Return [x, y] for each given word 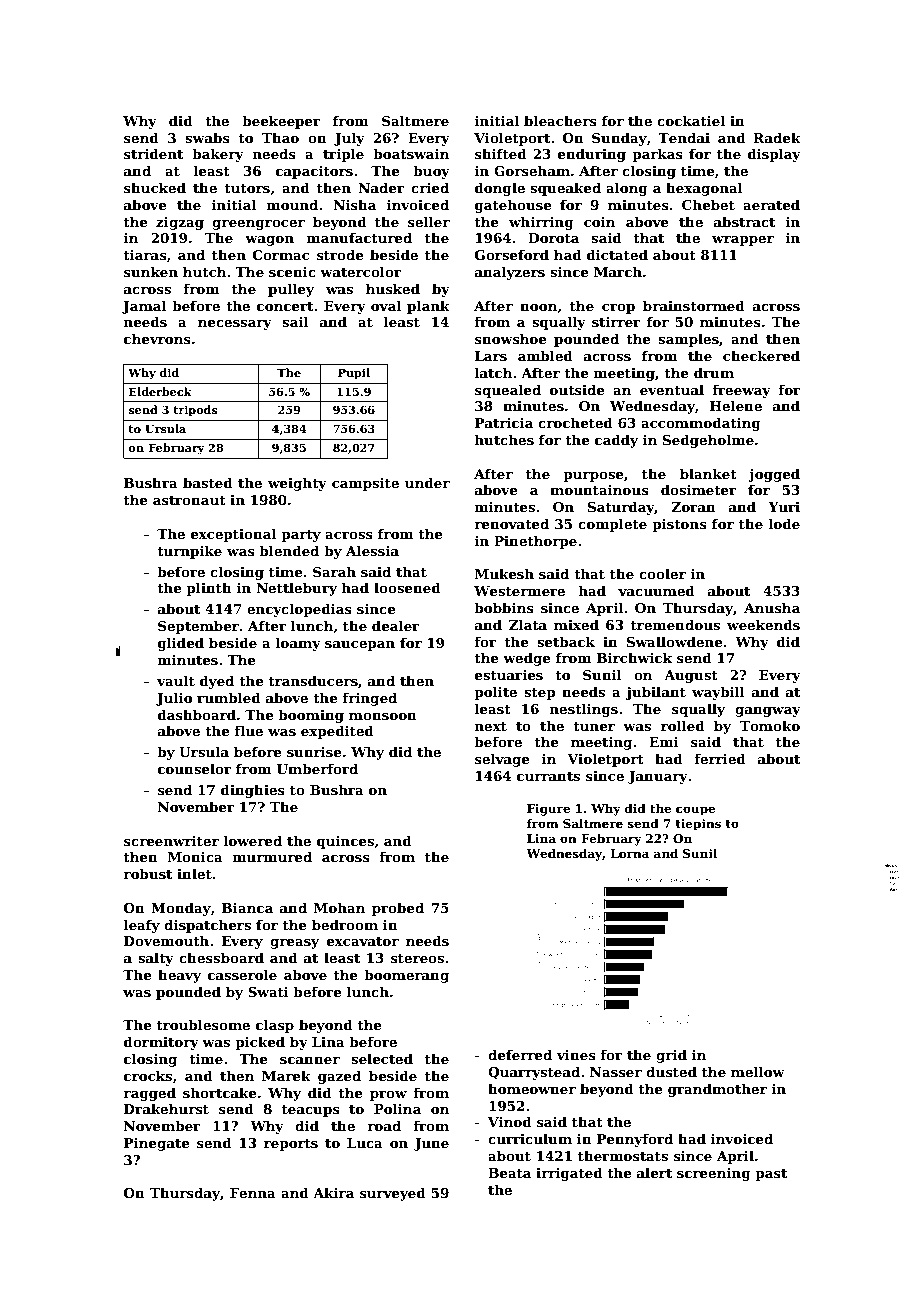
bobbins [504, 607]
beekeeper [281, 122]
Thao [280, 137]
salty [156, 959]
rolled [683, 725]
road [384, 1125]
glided [181, 644]
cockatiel [691, 120]
